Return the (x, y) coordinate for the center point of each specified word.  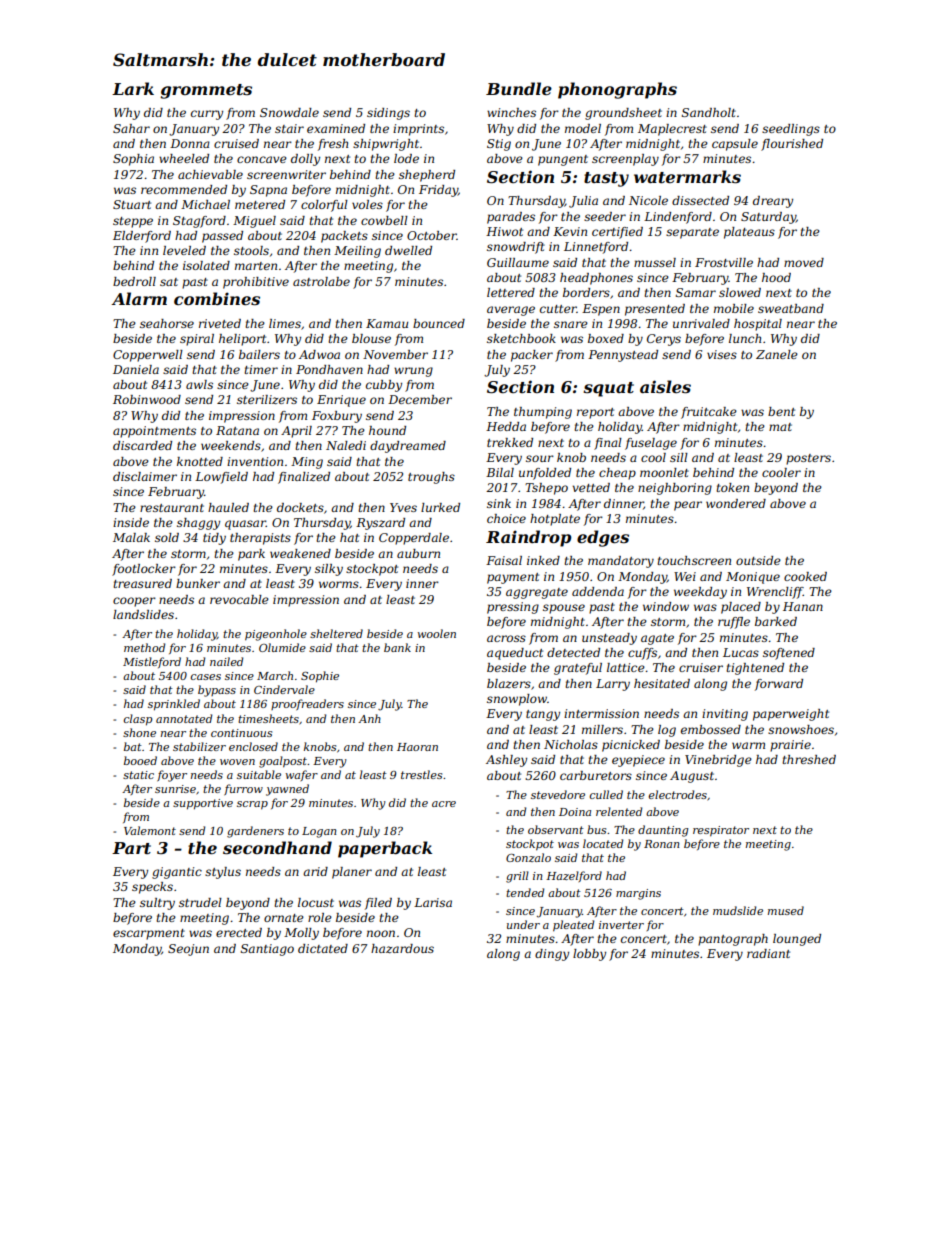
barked (776, 621)
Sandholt (709, 112)
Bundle (519, 88)
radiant (768, 953)
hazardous (402, 948)
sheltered (336, 633)
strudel (200, 902)
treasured (142, 583)
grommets (206, 91)
